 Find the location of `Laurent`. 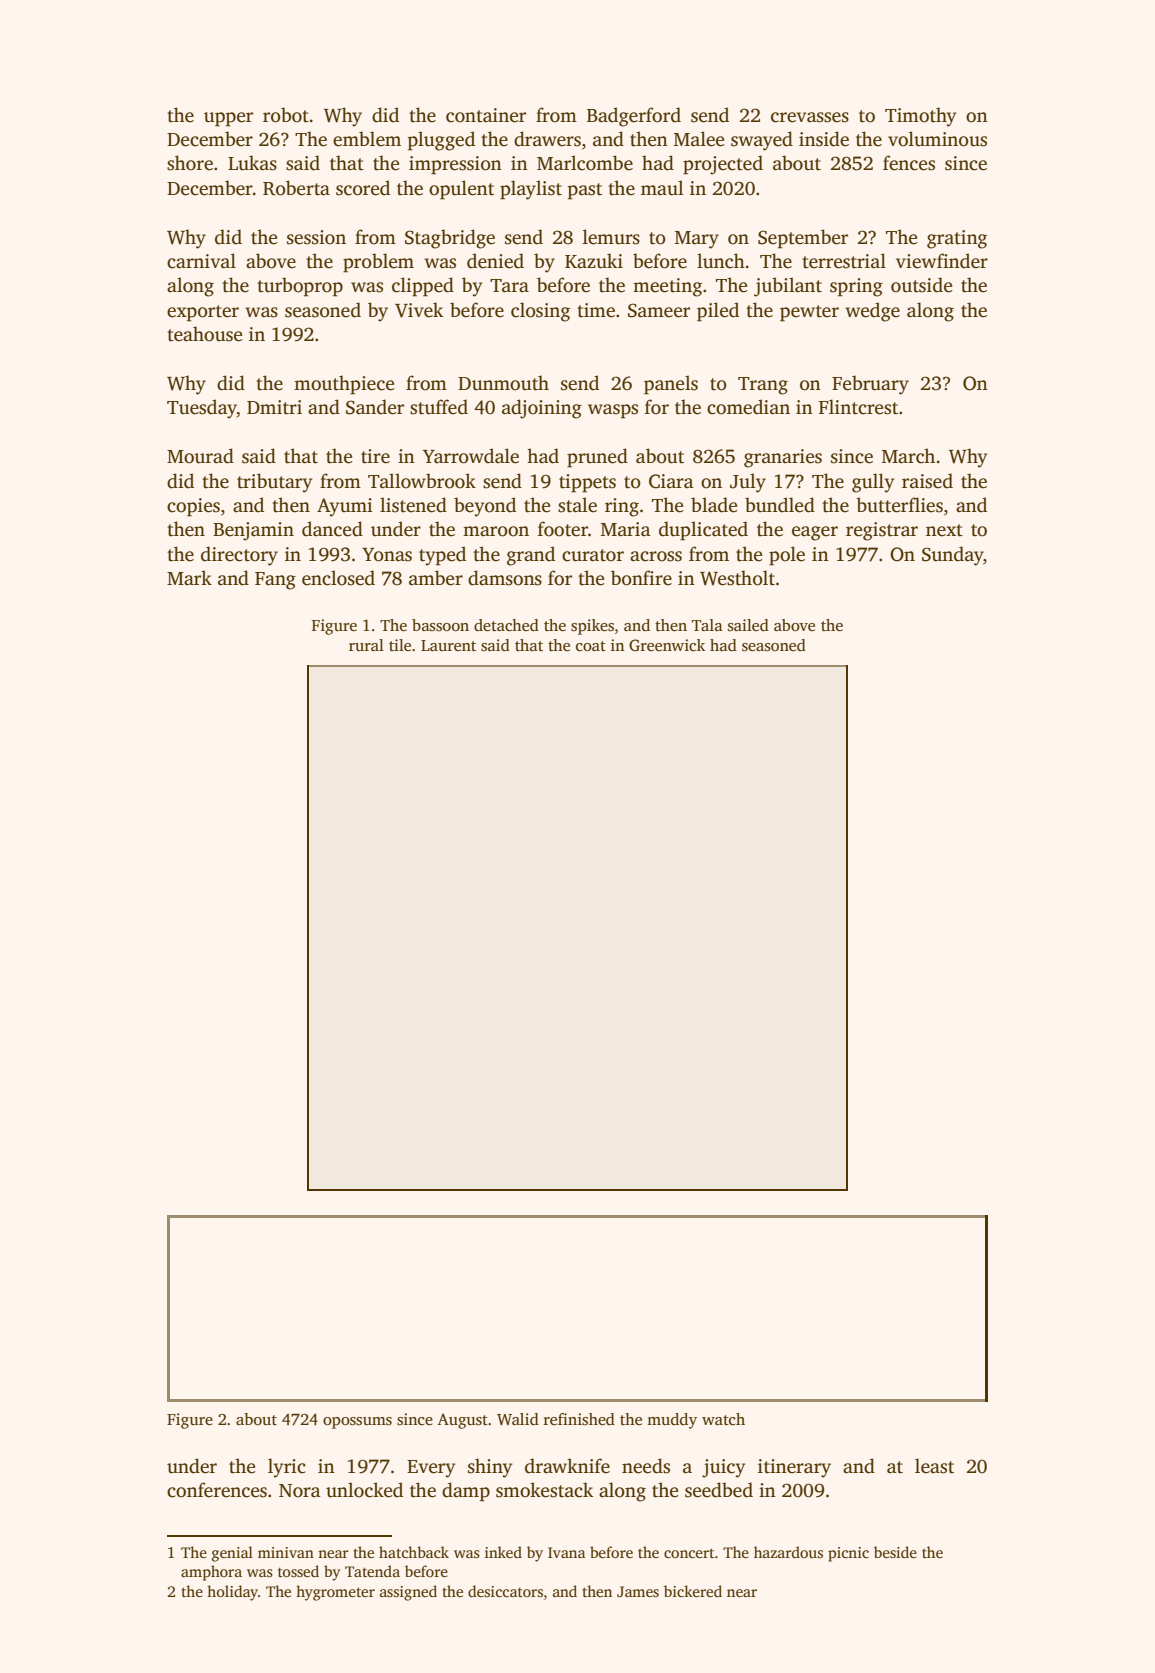

Laurent is located at coordinates (448, 645).
